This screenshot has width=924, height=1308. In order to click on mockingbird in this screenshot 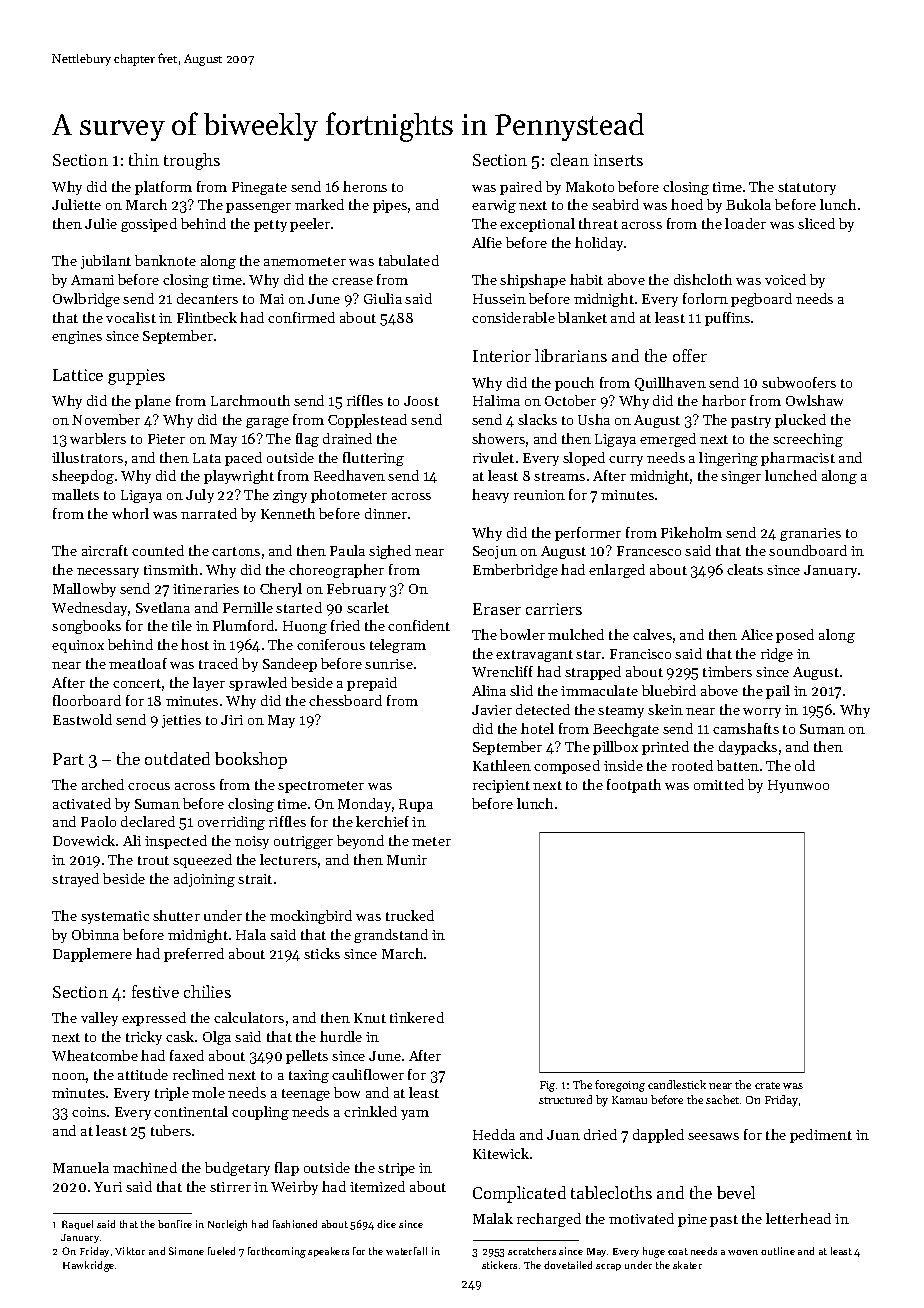, I will do `click(311, 917)`.
